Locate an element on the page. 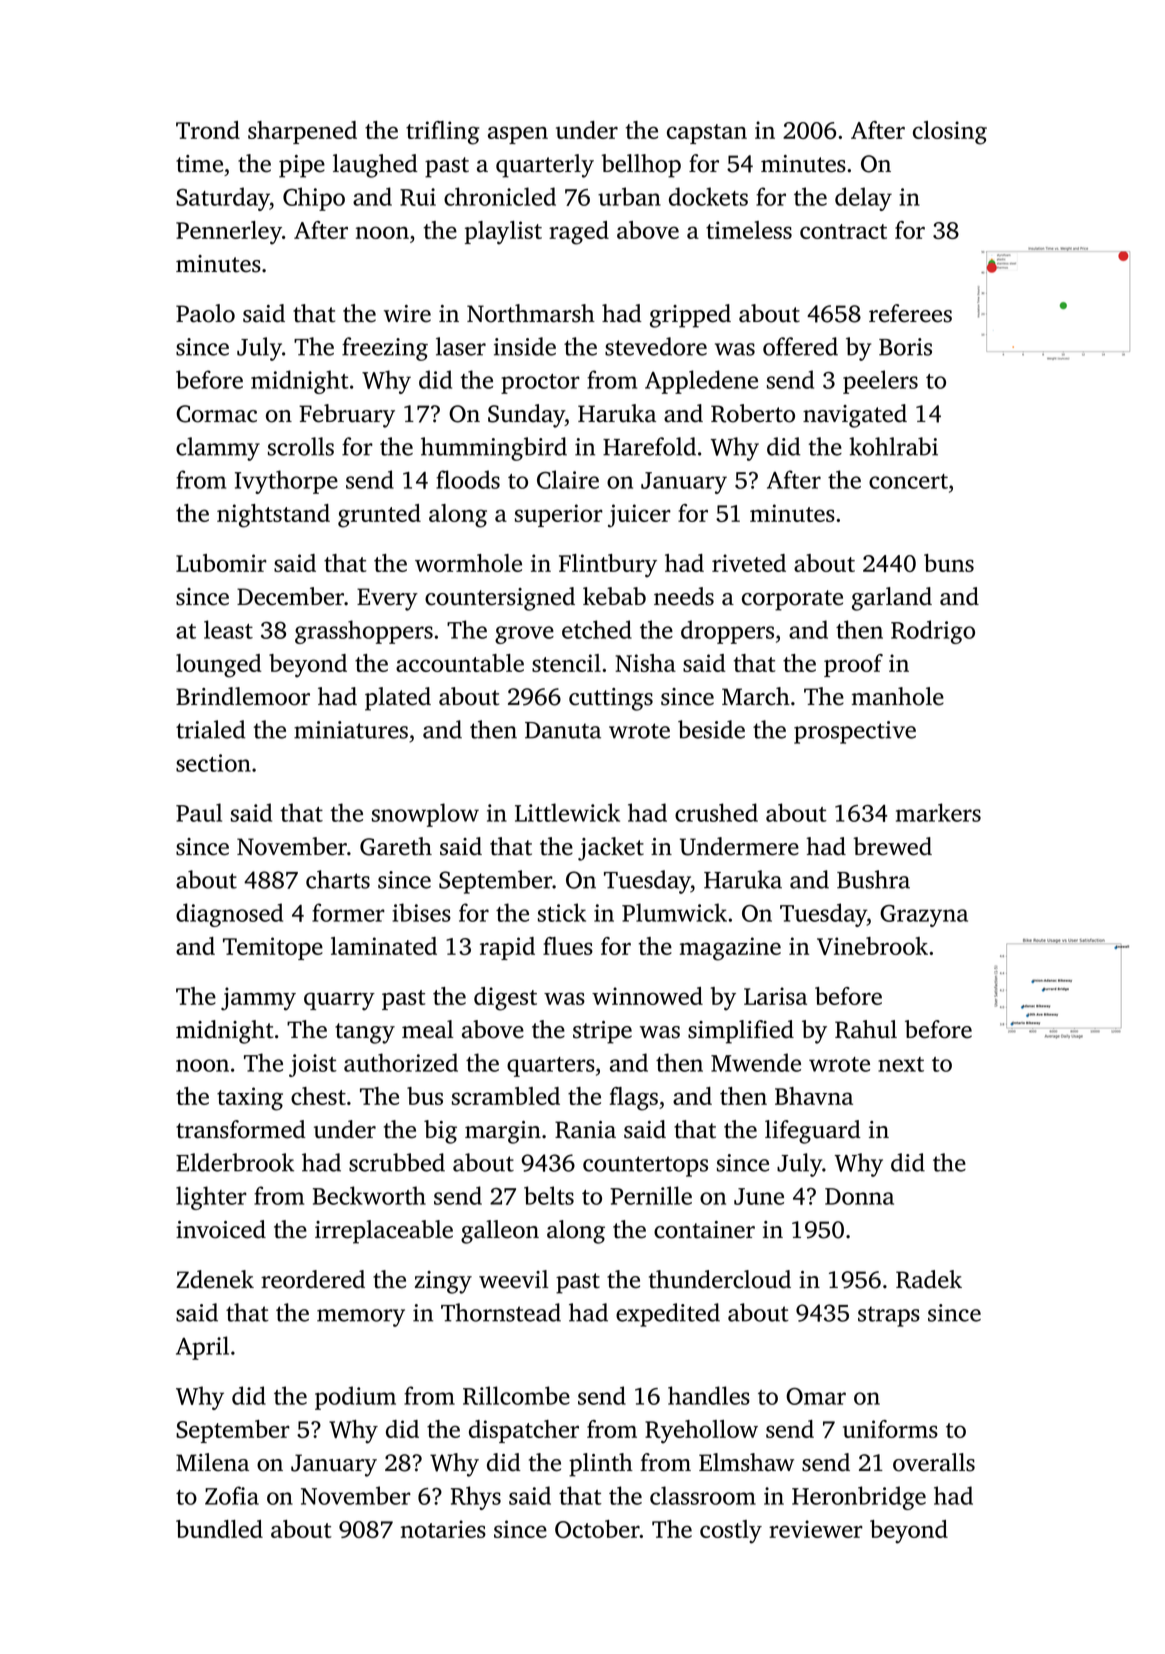  weevil is located at coordinates (514, 1279).
